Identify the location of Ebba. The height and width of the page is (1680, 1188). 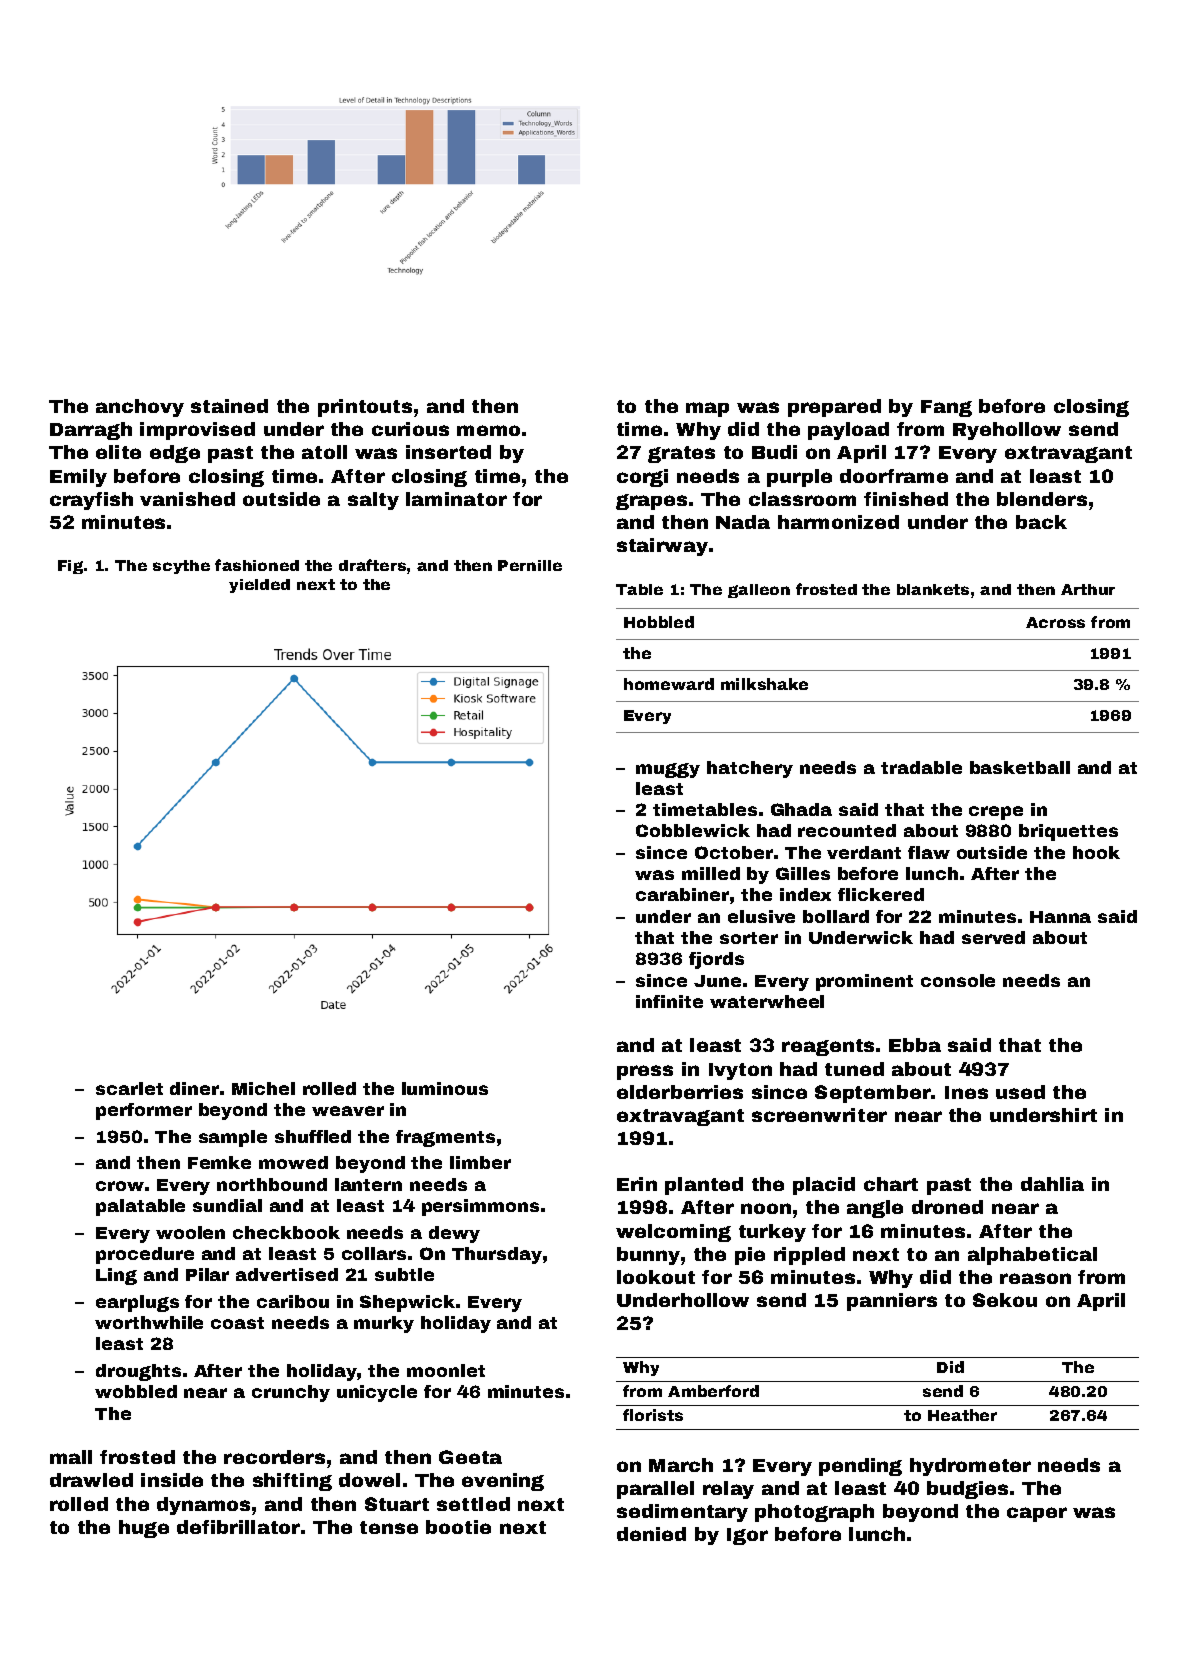
(915, 1045).
